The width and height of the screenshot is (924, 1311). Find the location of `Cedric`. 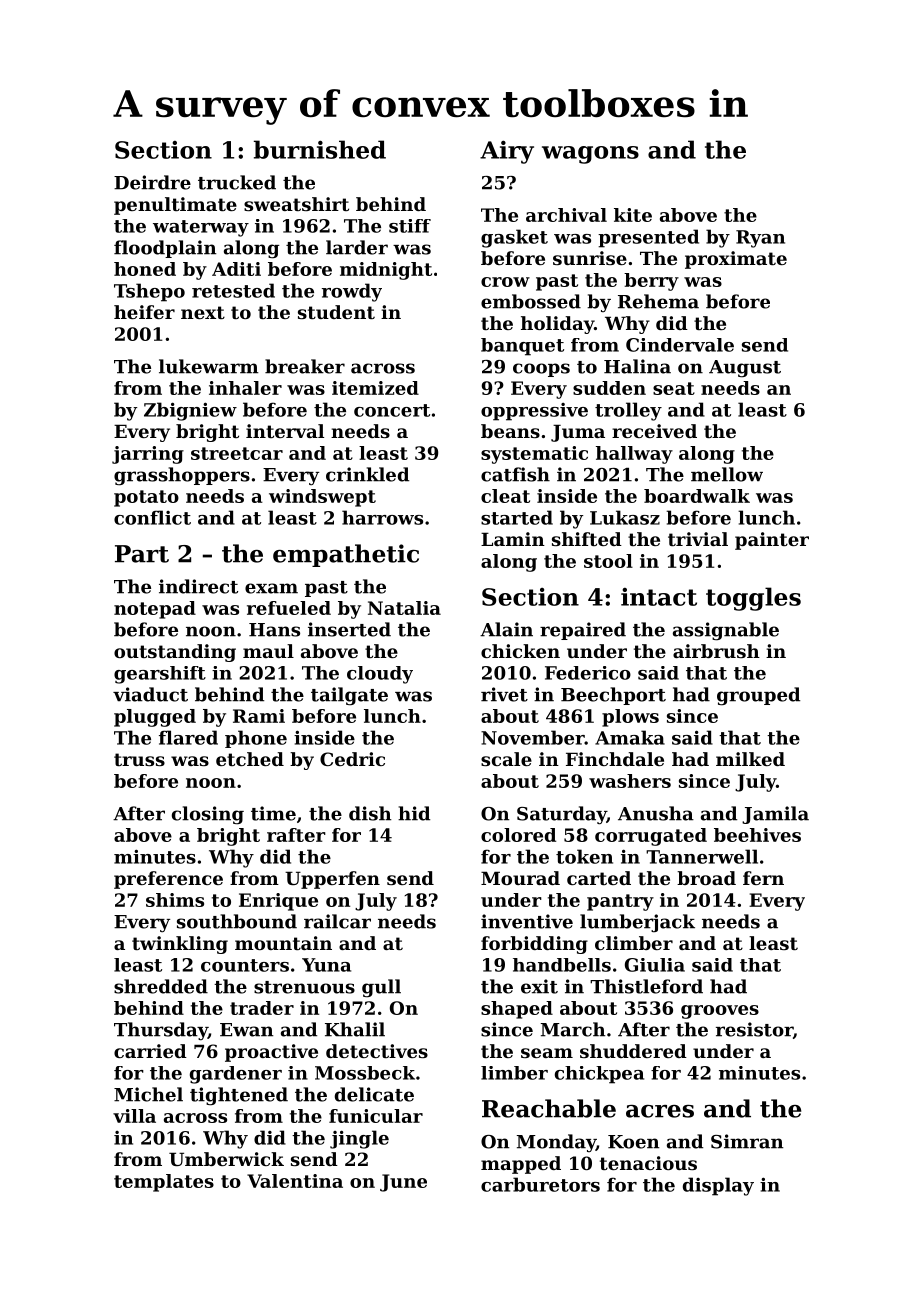

Cedric is located at coordinates (352, 759).
